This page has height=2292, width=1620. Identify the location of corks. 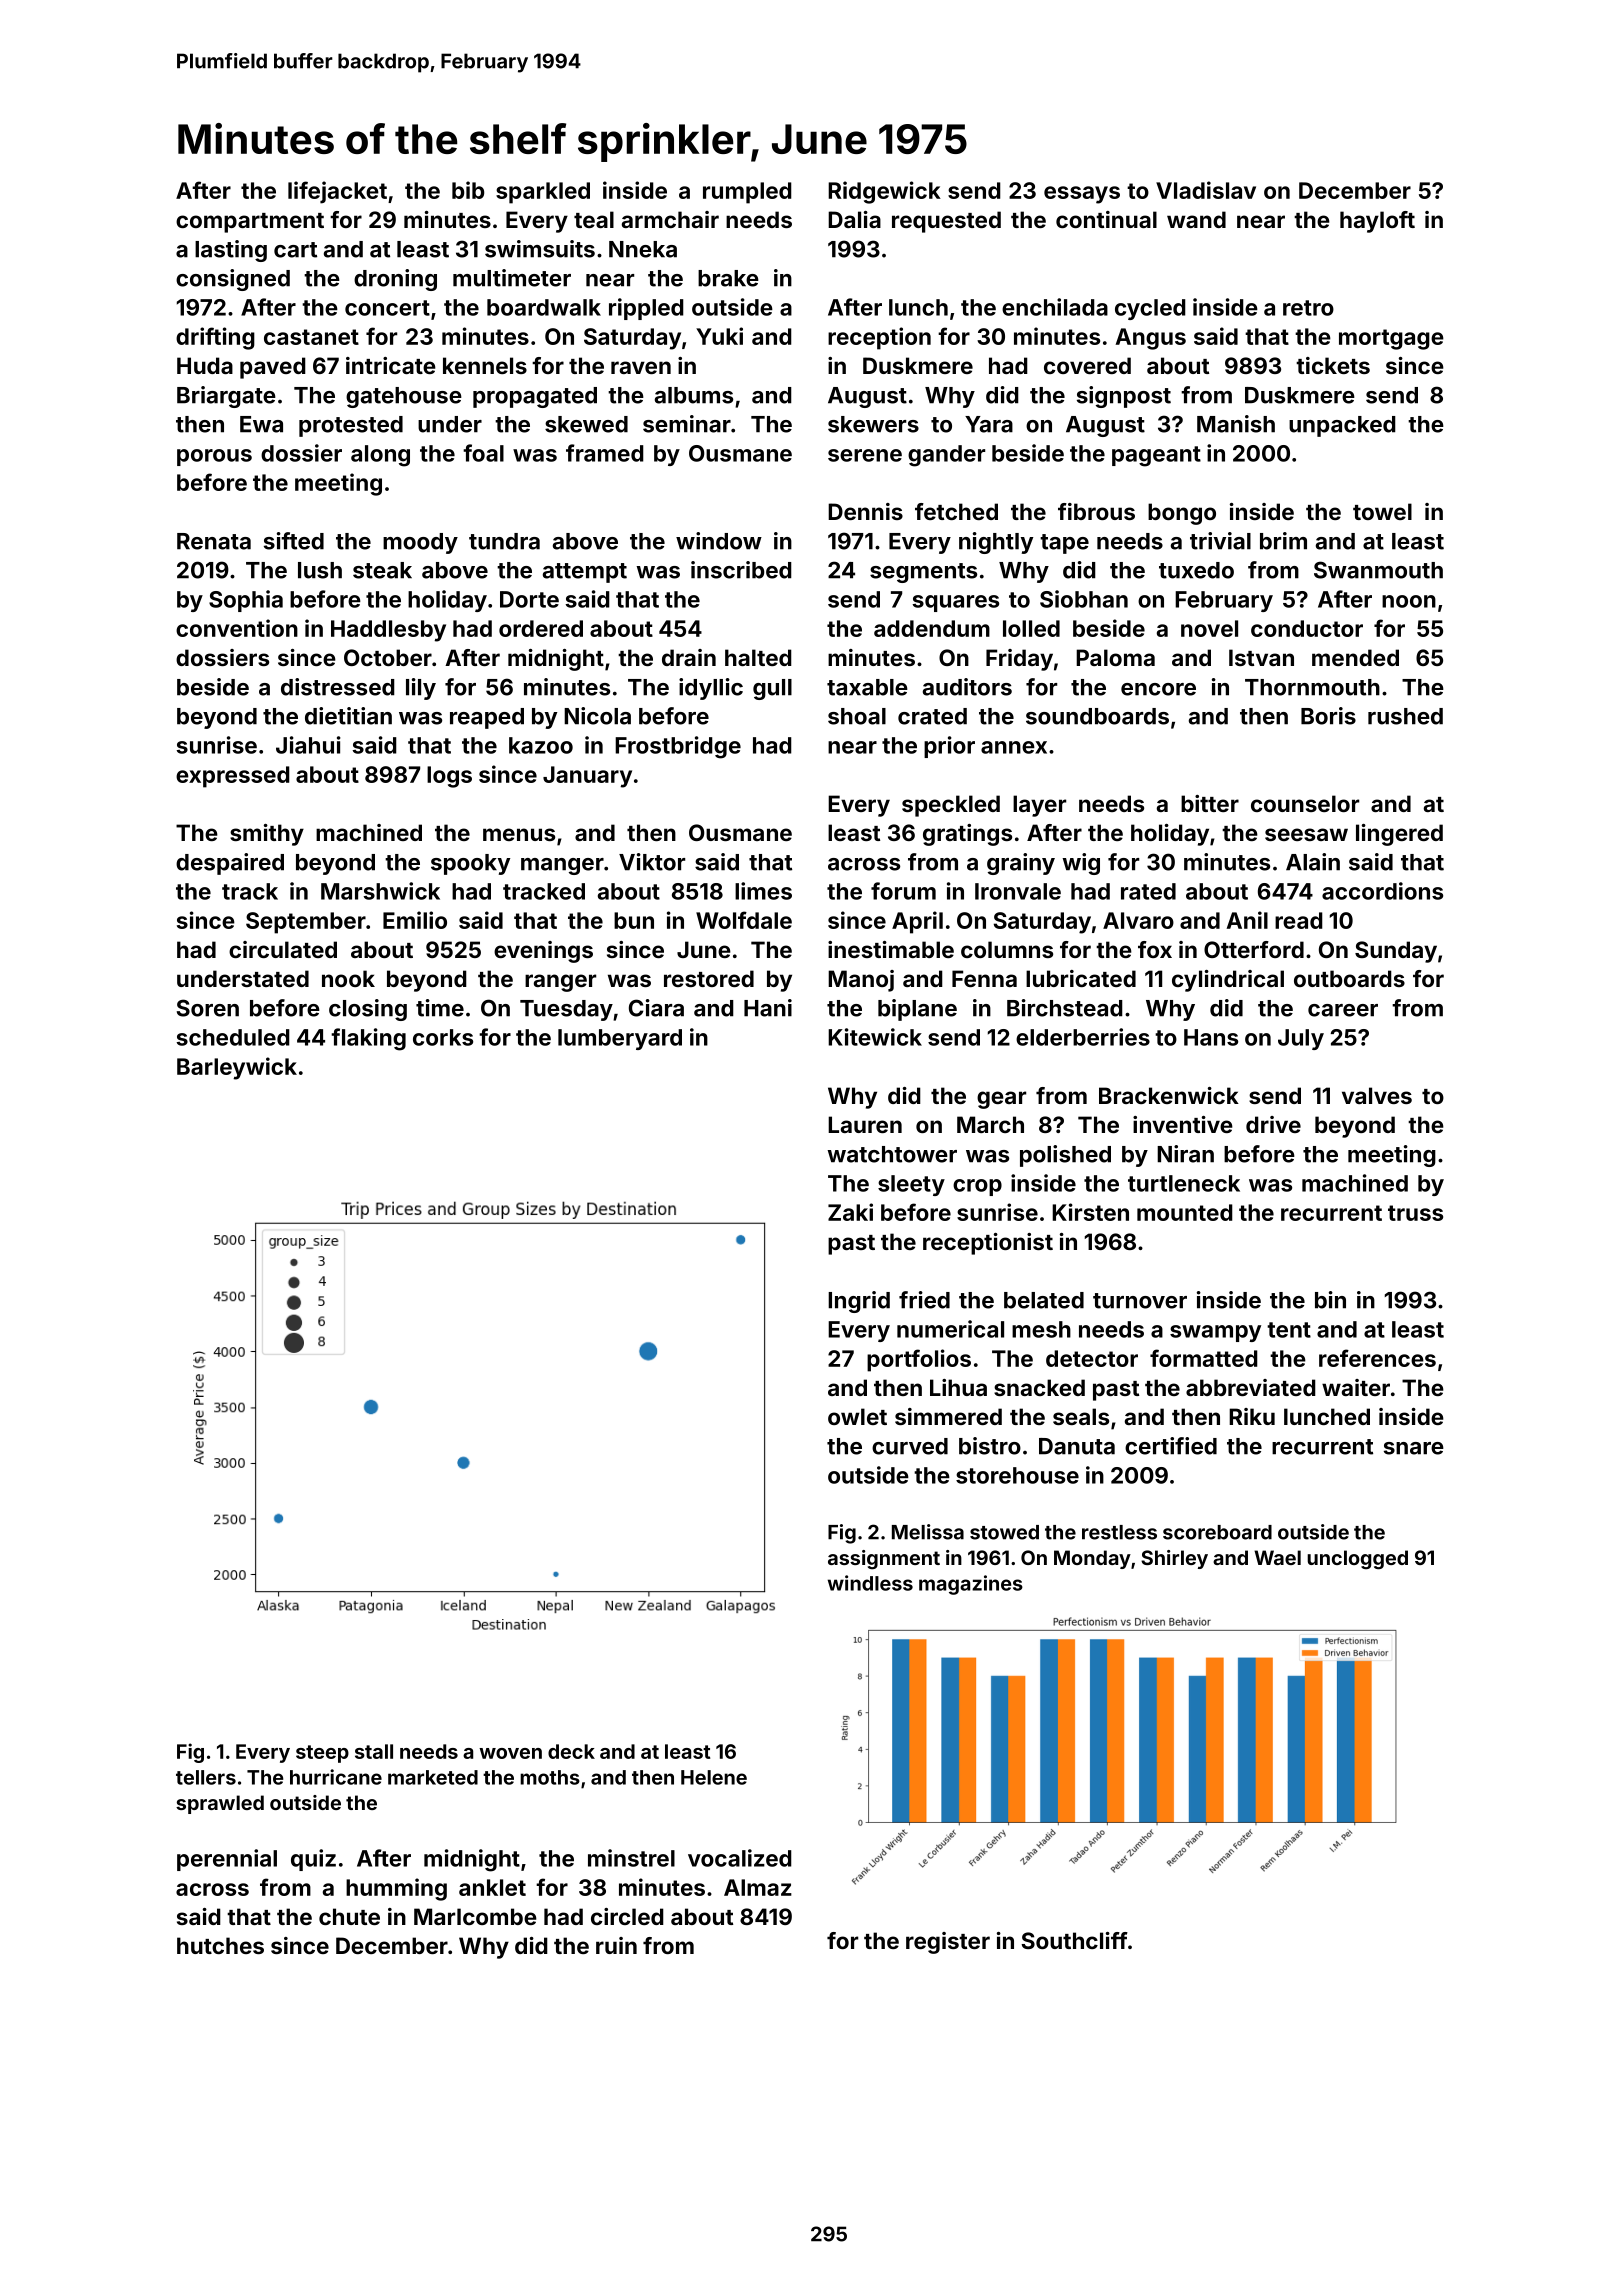
(443, 1037).
